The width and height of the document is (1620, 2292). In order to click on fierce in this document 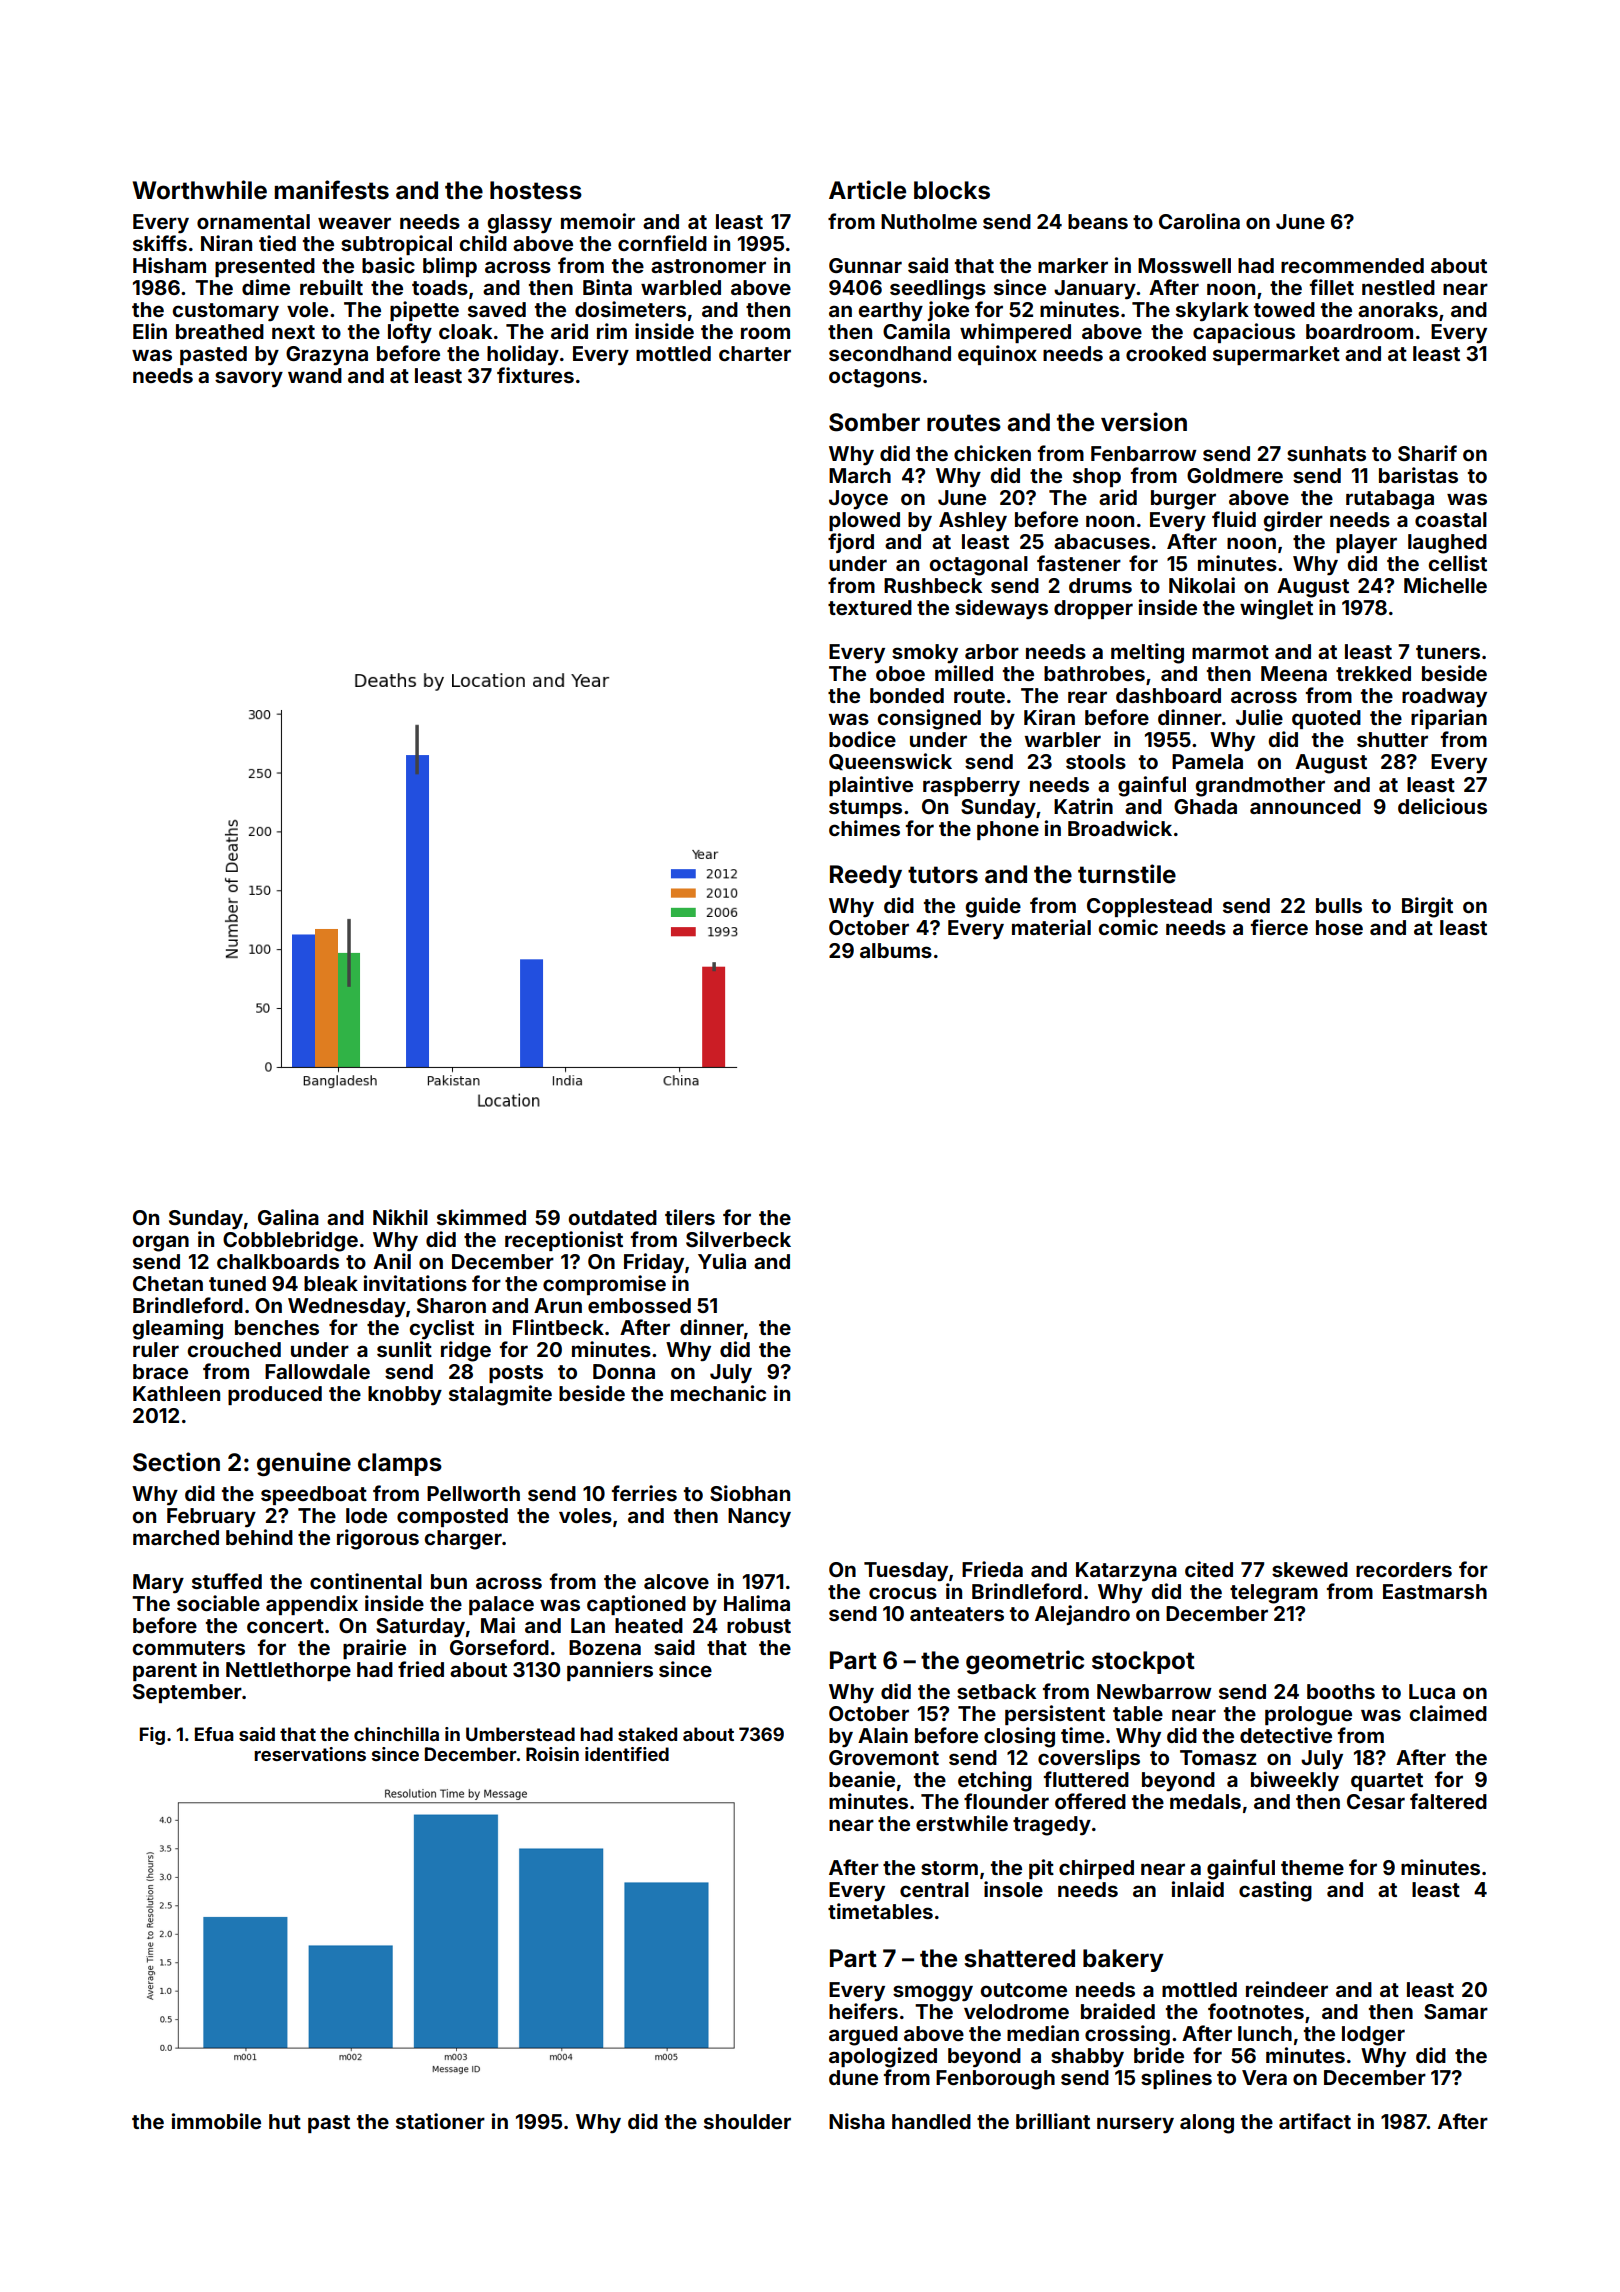, I will do `click(1279, 927)`.
